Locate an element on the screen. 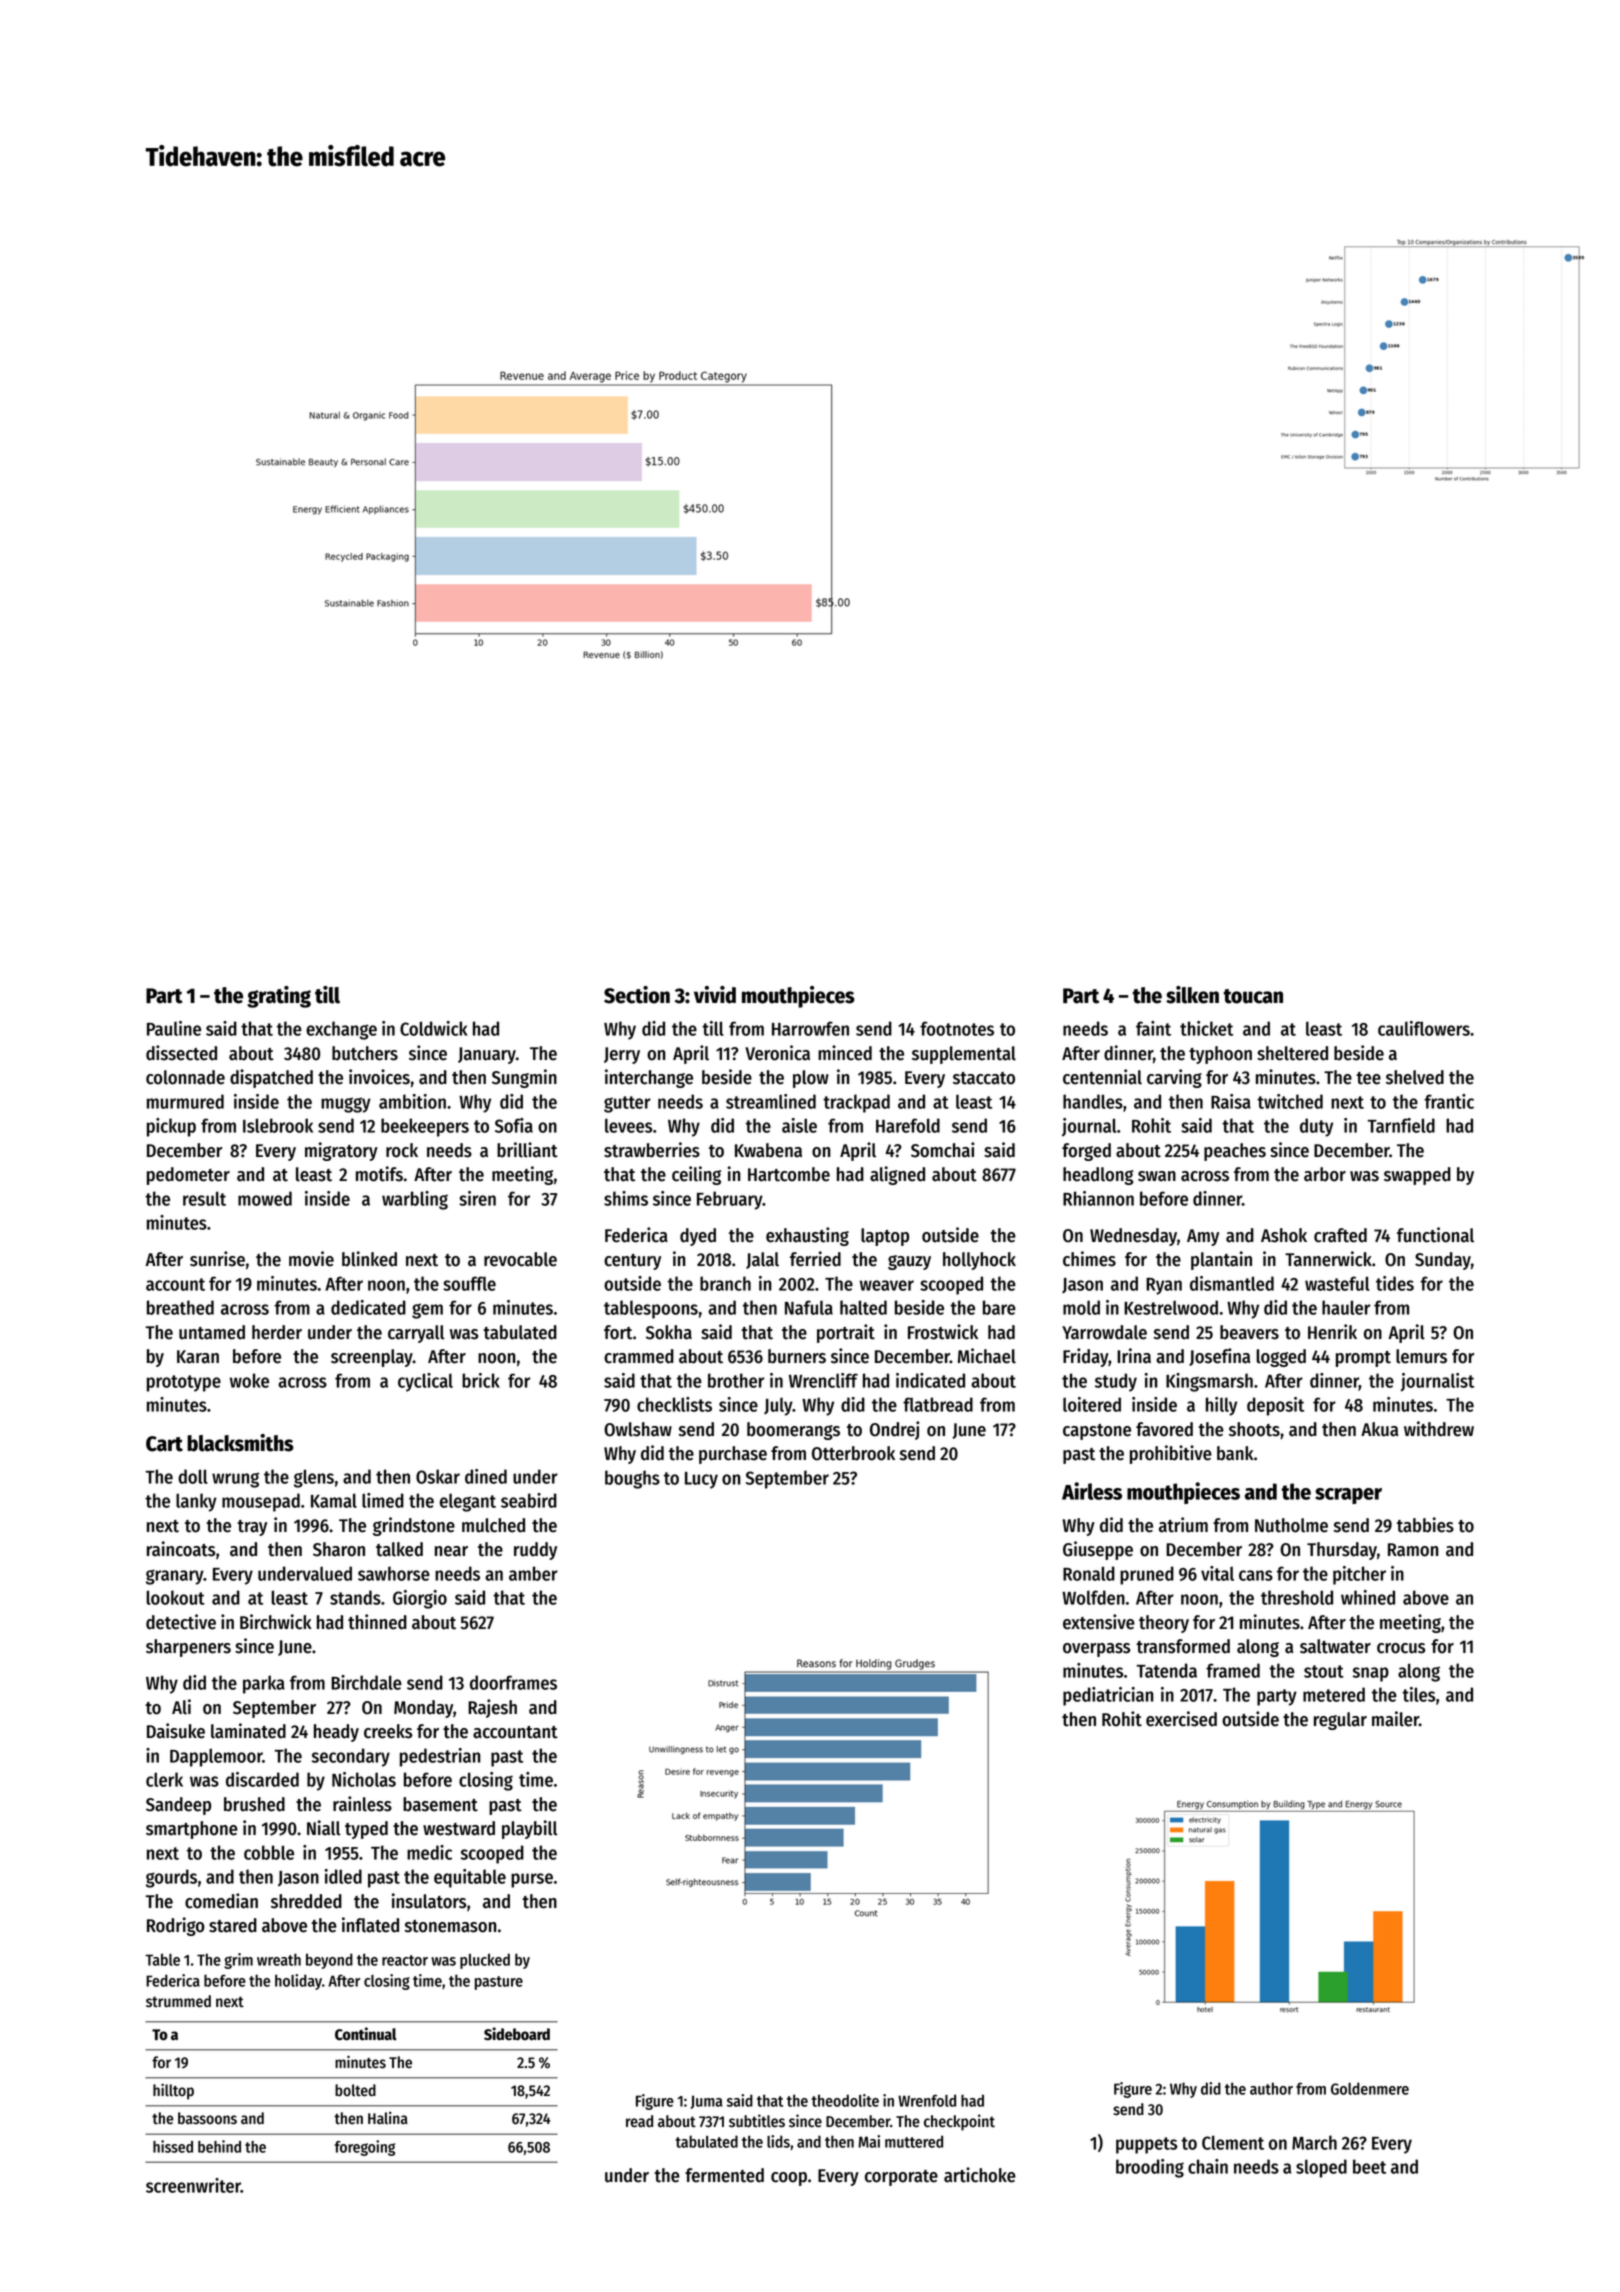 The width and height of the screenshot is (1620, 2292). foregoing is located at coordinates (365, 2148).
